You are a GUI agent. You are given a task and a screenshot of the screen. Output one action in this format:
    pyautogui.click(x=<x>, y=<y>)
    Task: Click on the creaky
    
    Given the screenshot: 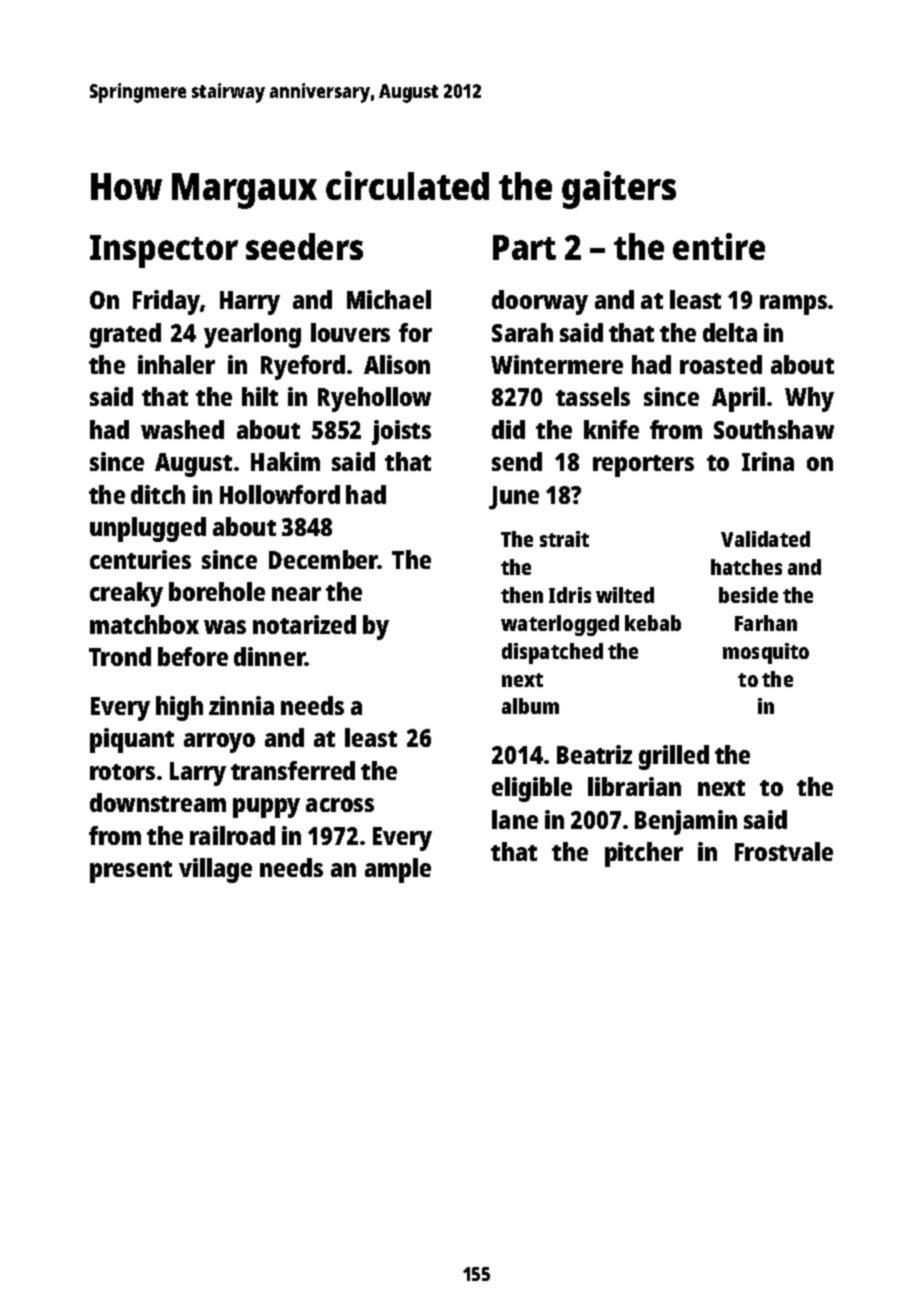 What is the action you would take?
    pyautogui.click(x=126, y=594)
